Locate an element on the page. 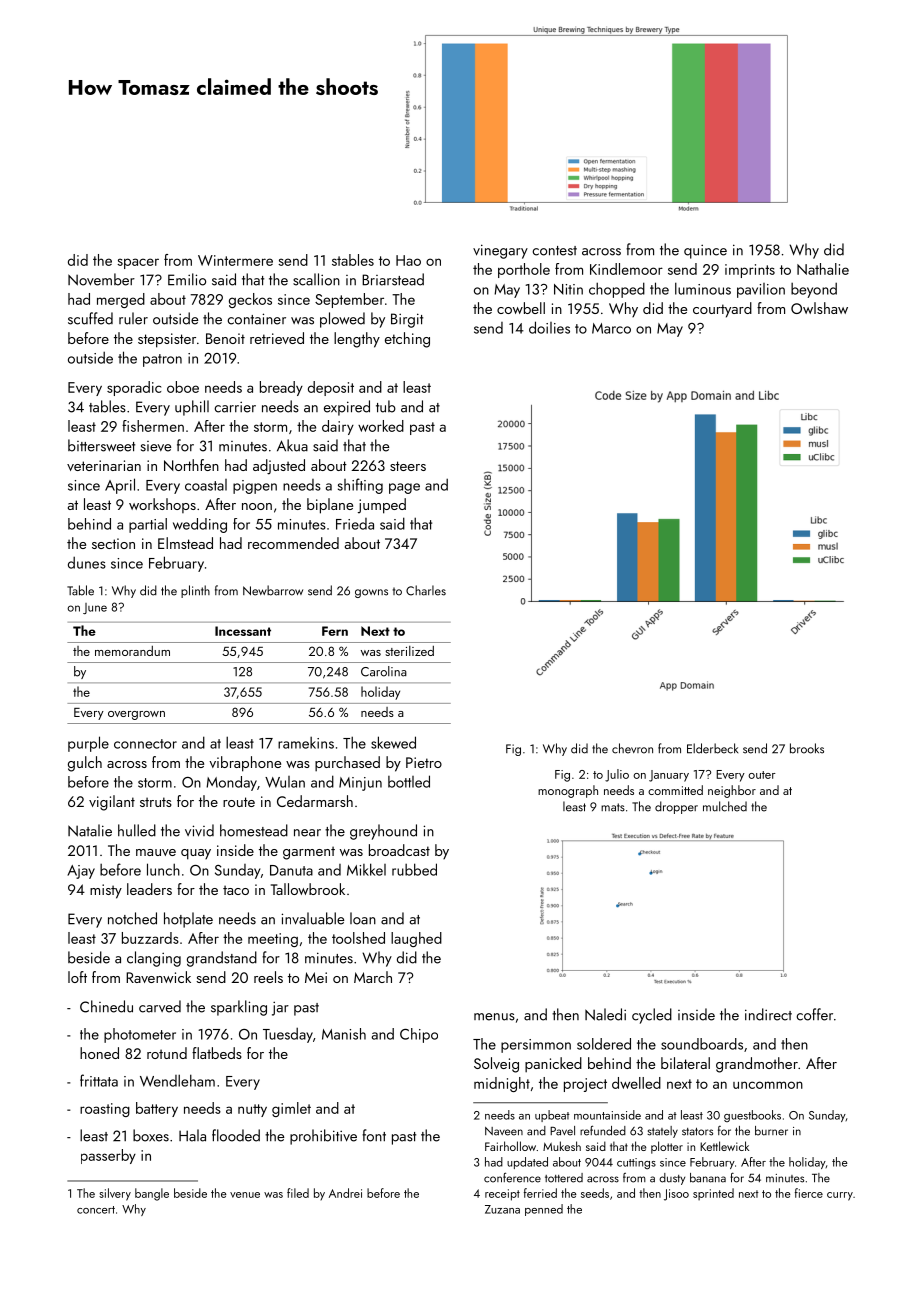 The image size is (924, 1308). veterinarian is located at coordinates (104, 465).
